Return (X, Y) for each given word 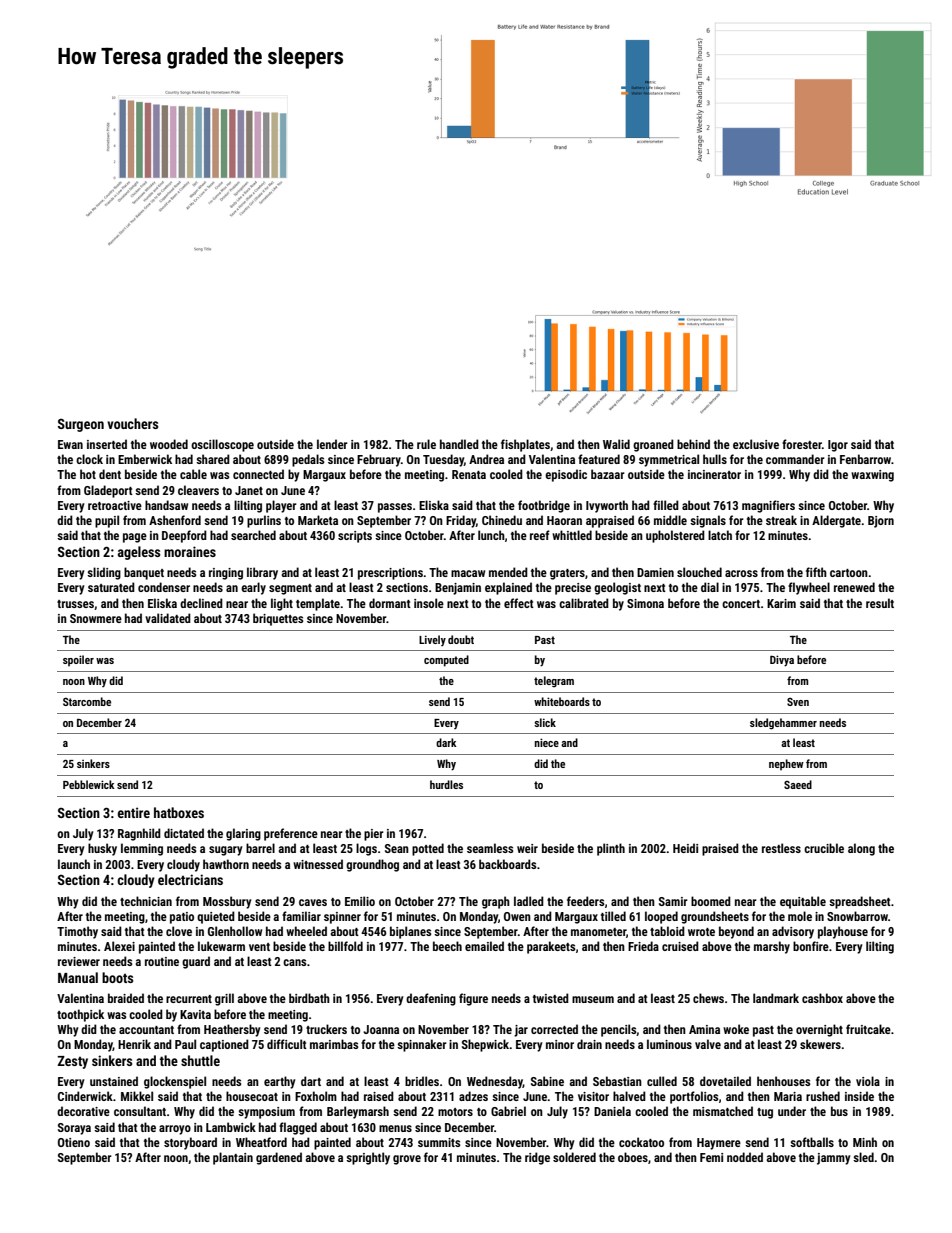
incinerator (714, 474)
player (281, 506)
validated (168, 618)
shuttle (200, 1060)
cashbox (822, 998)
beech (447, 946)
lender (332, 444)
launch (74, 864)
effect (519, 603)
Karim (781, 603)
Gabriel (508, 1111)
